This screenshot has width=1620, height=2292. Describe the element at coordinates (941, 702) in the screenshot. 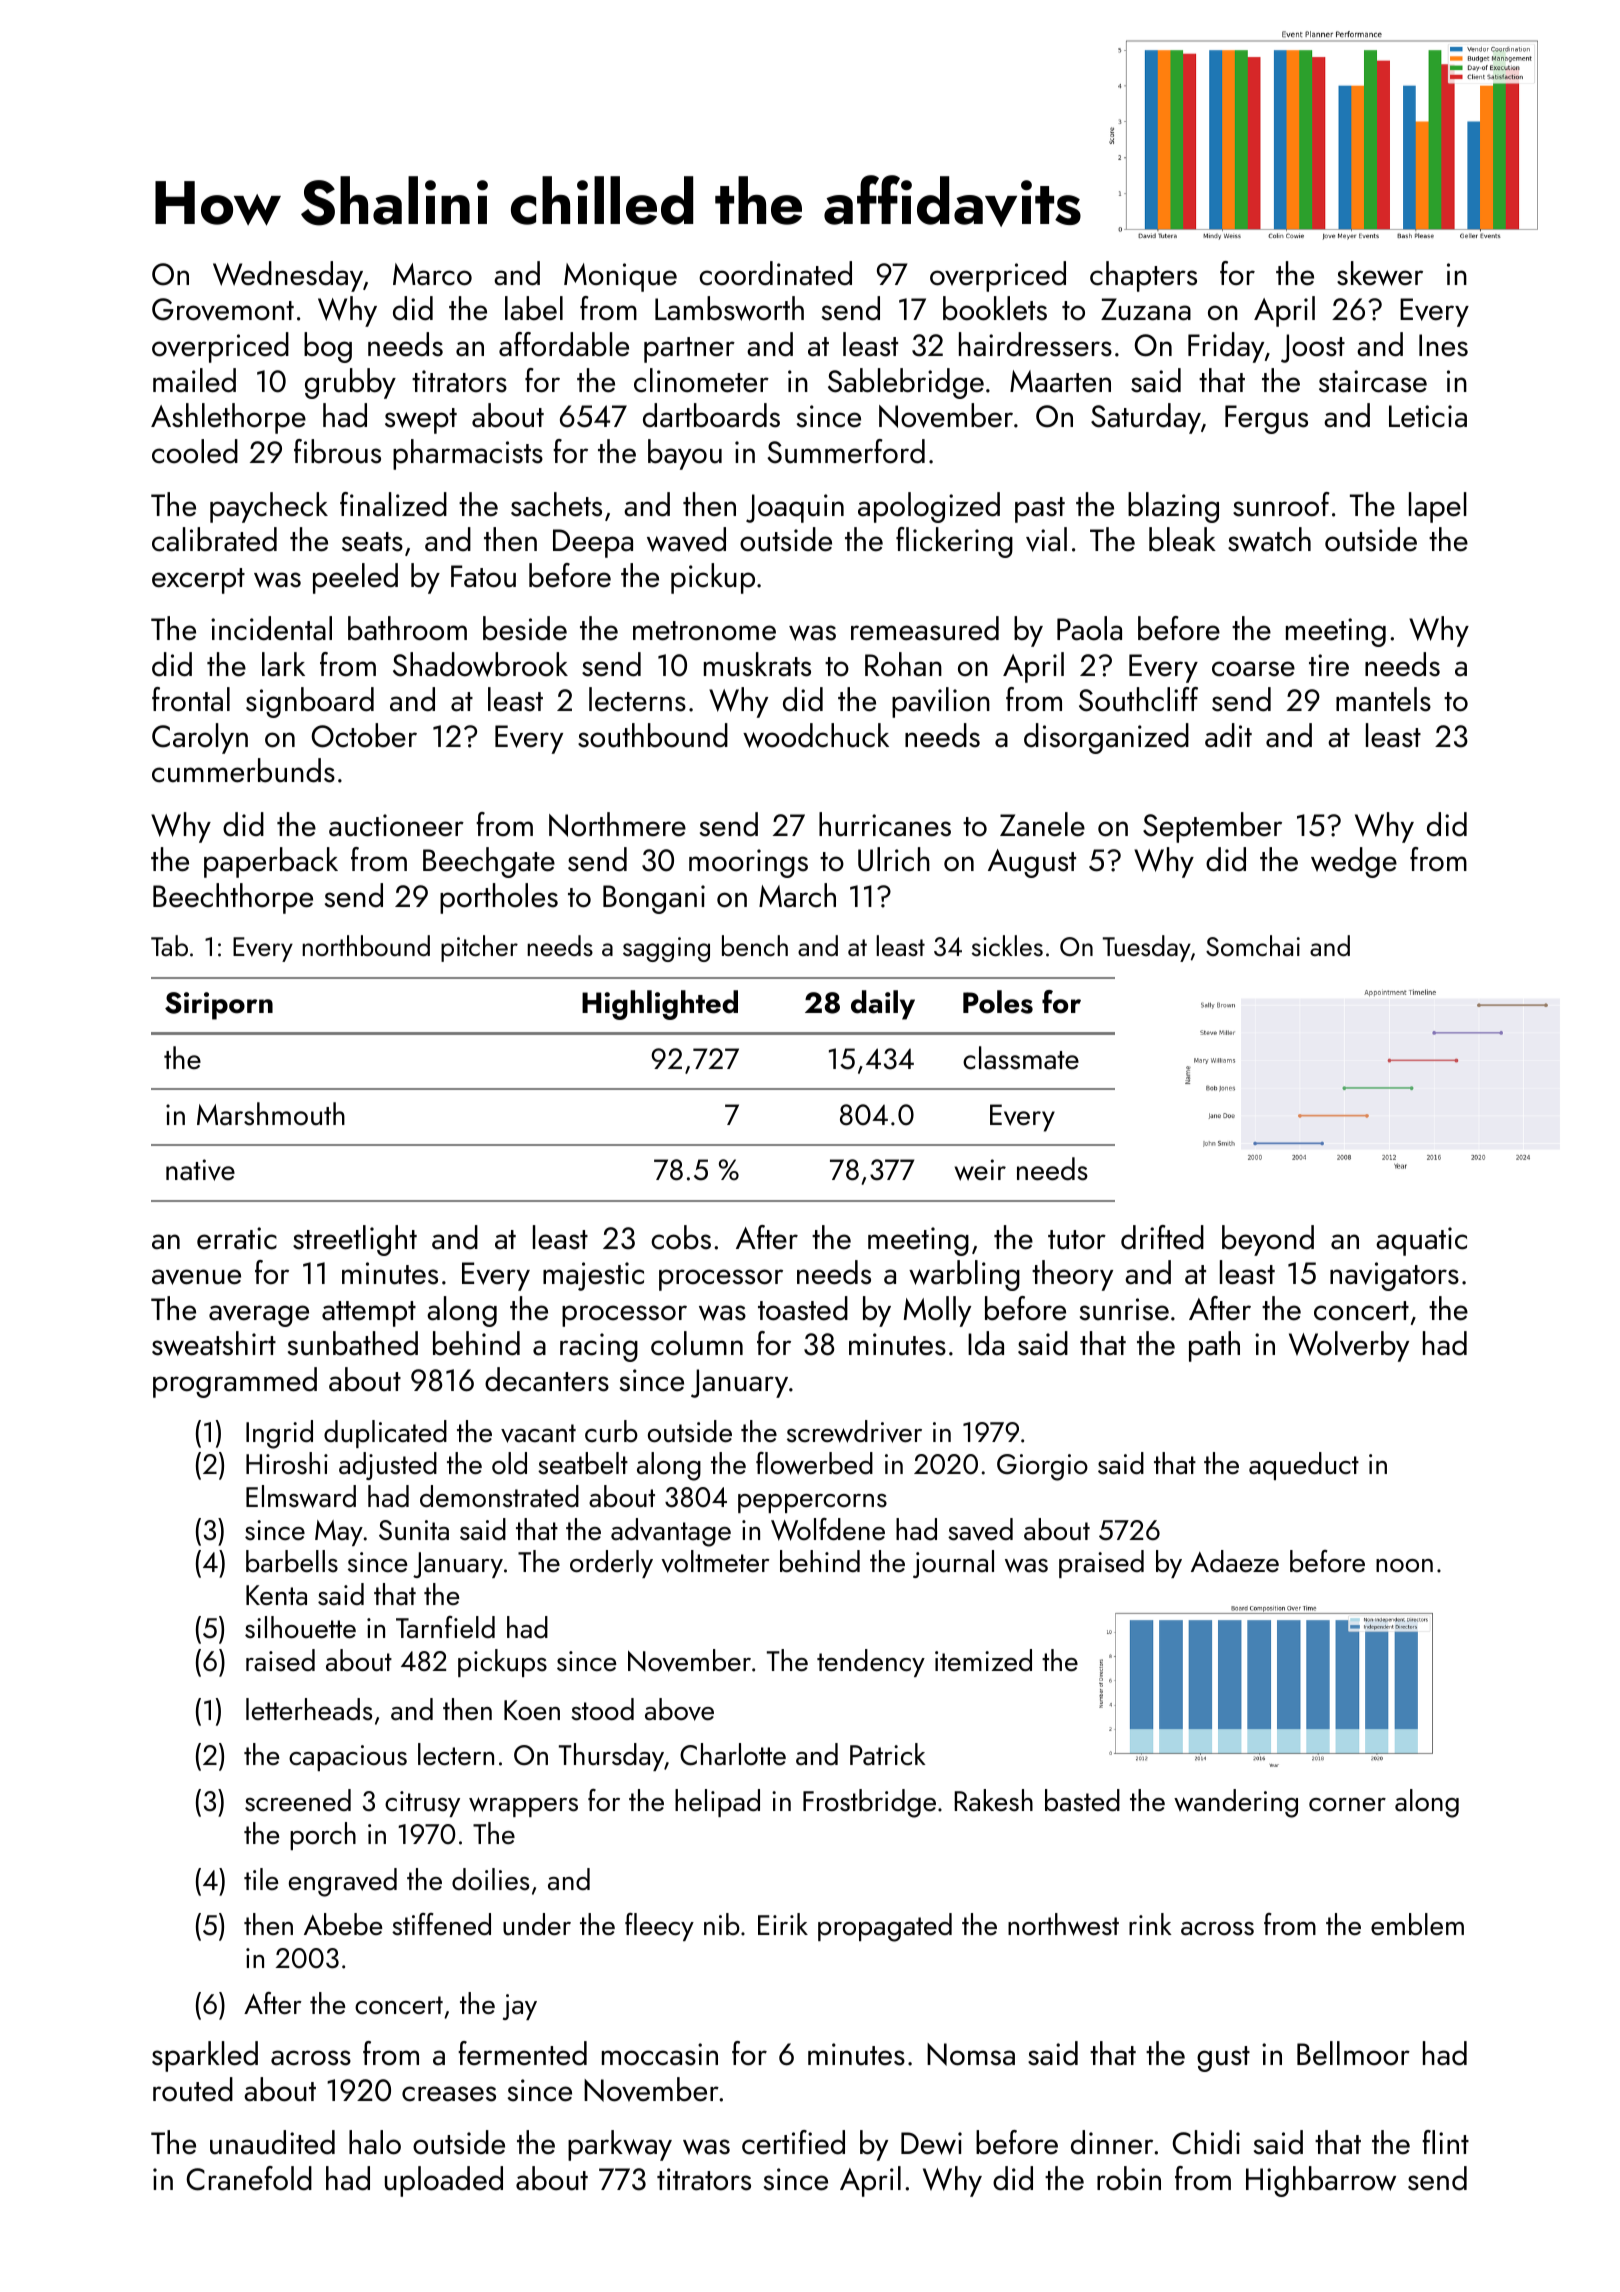

I see `pavilion` at that location.
